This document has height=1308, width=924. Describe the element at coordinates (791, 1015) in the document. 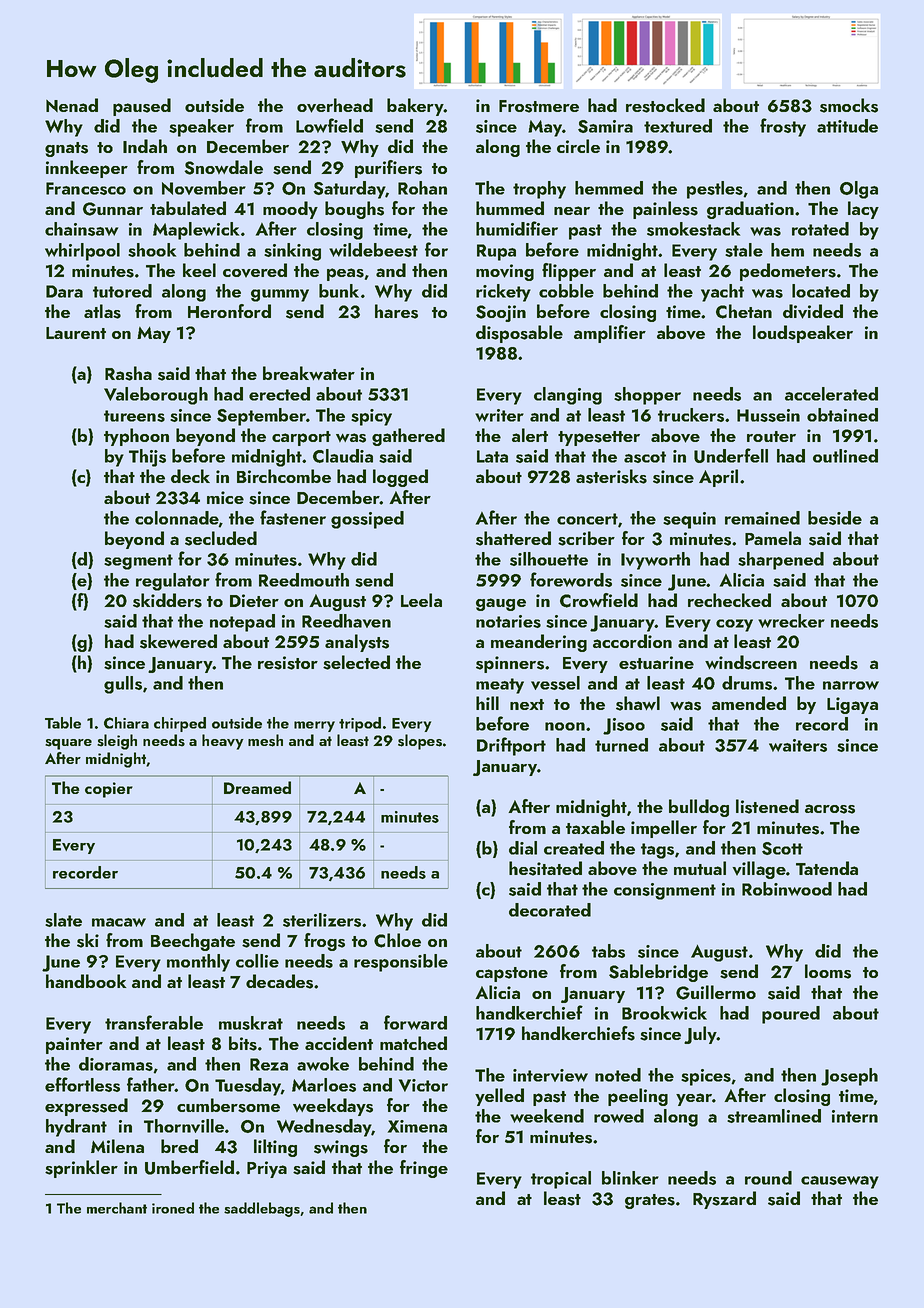

I see `poured` at that location.
